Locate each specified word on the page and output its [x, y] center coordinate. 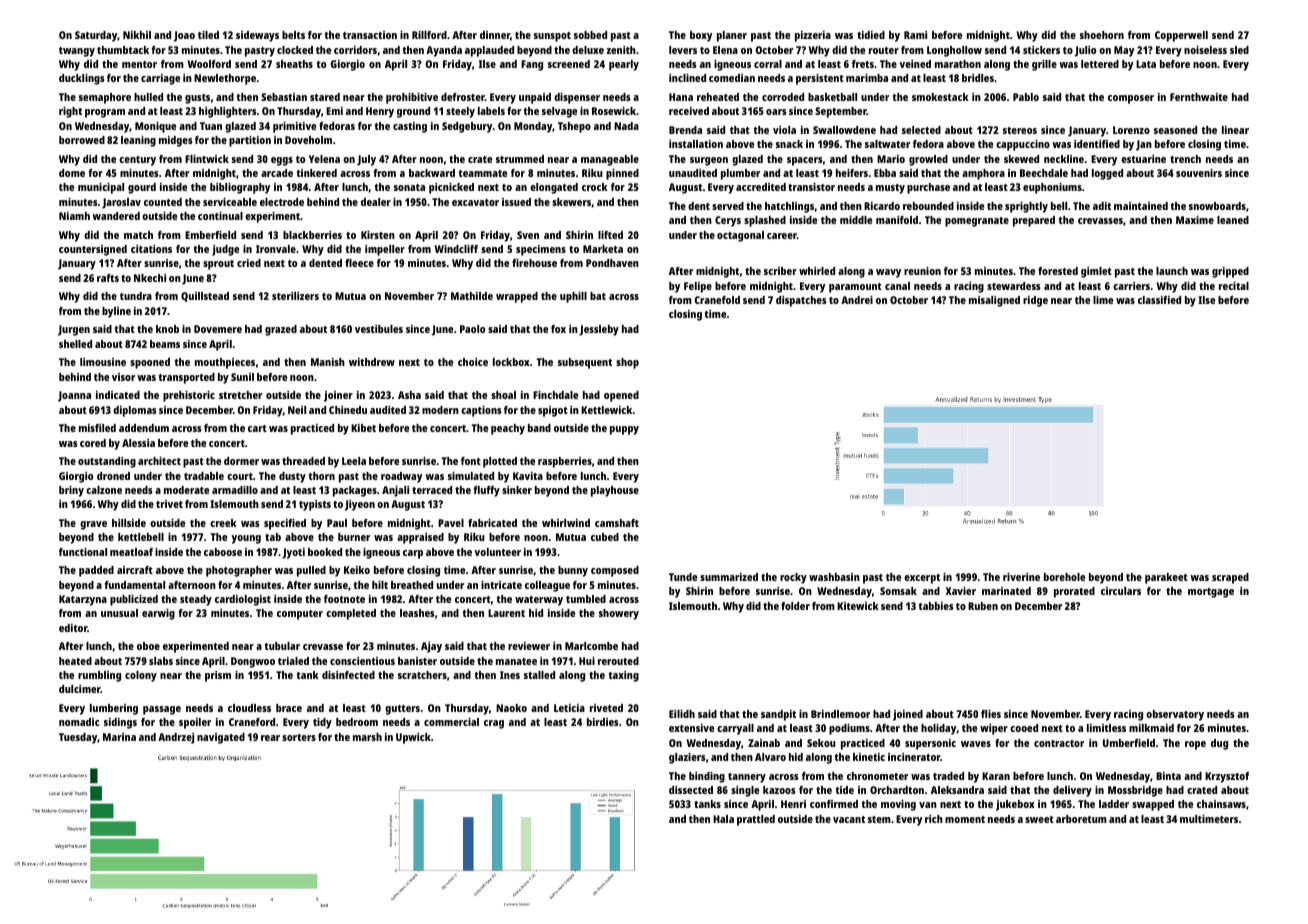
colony [141, 676]
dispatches [801, 301]
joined [908, 715]
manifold [897, 220]
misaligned [994, 301]
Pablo [1026, 97]
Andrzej [176, 738]
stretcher [240, 395]
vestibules [379, 329]
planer [732, 36]
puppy [624, 430]
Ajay [431, 647]
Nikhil [137, 35]
